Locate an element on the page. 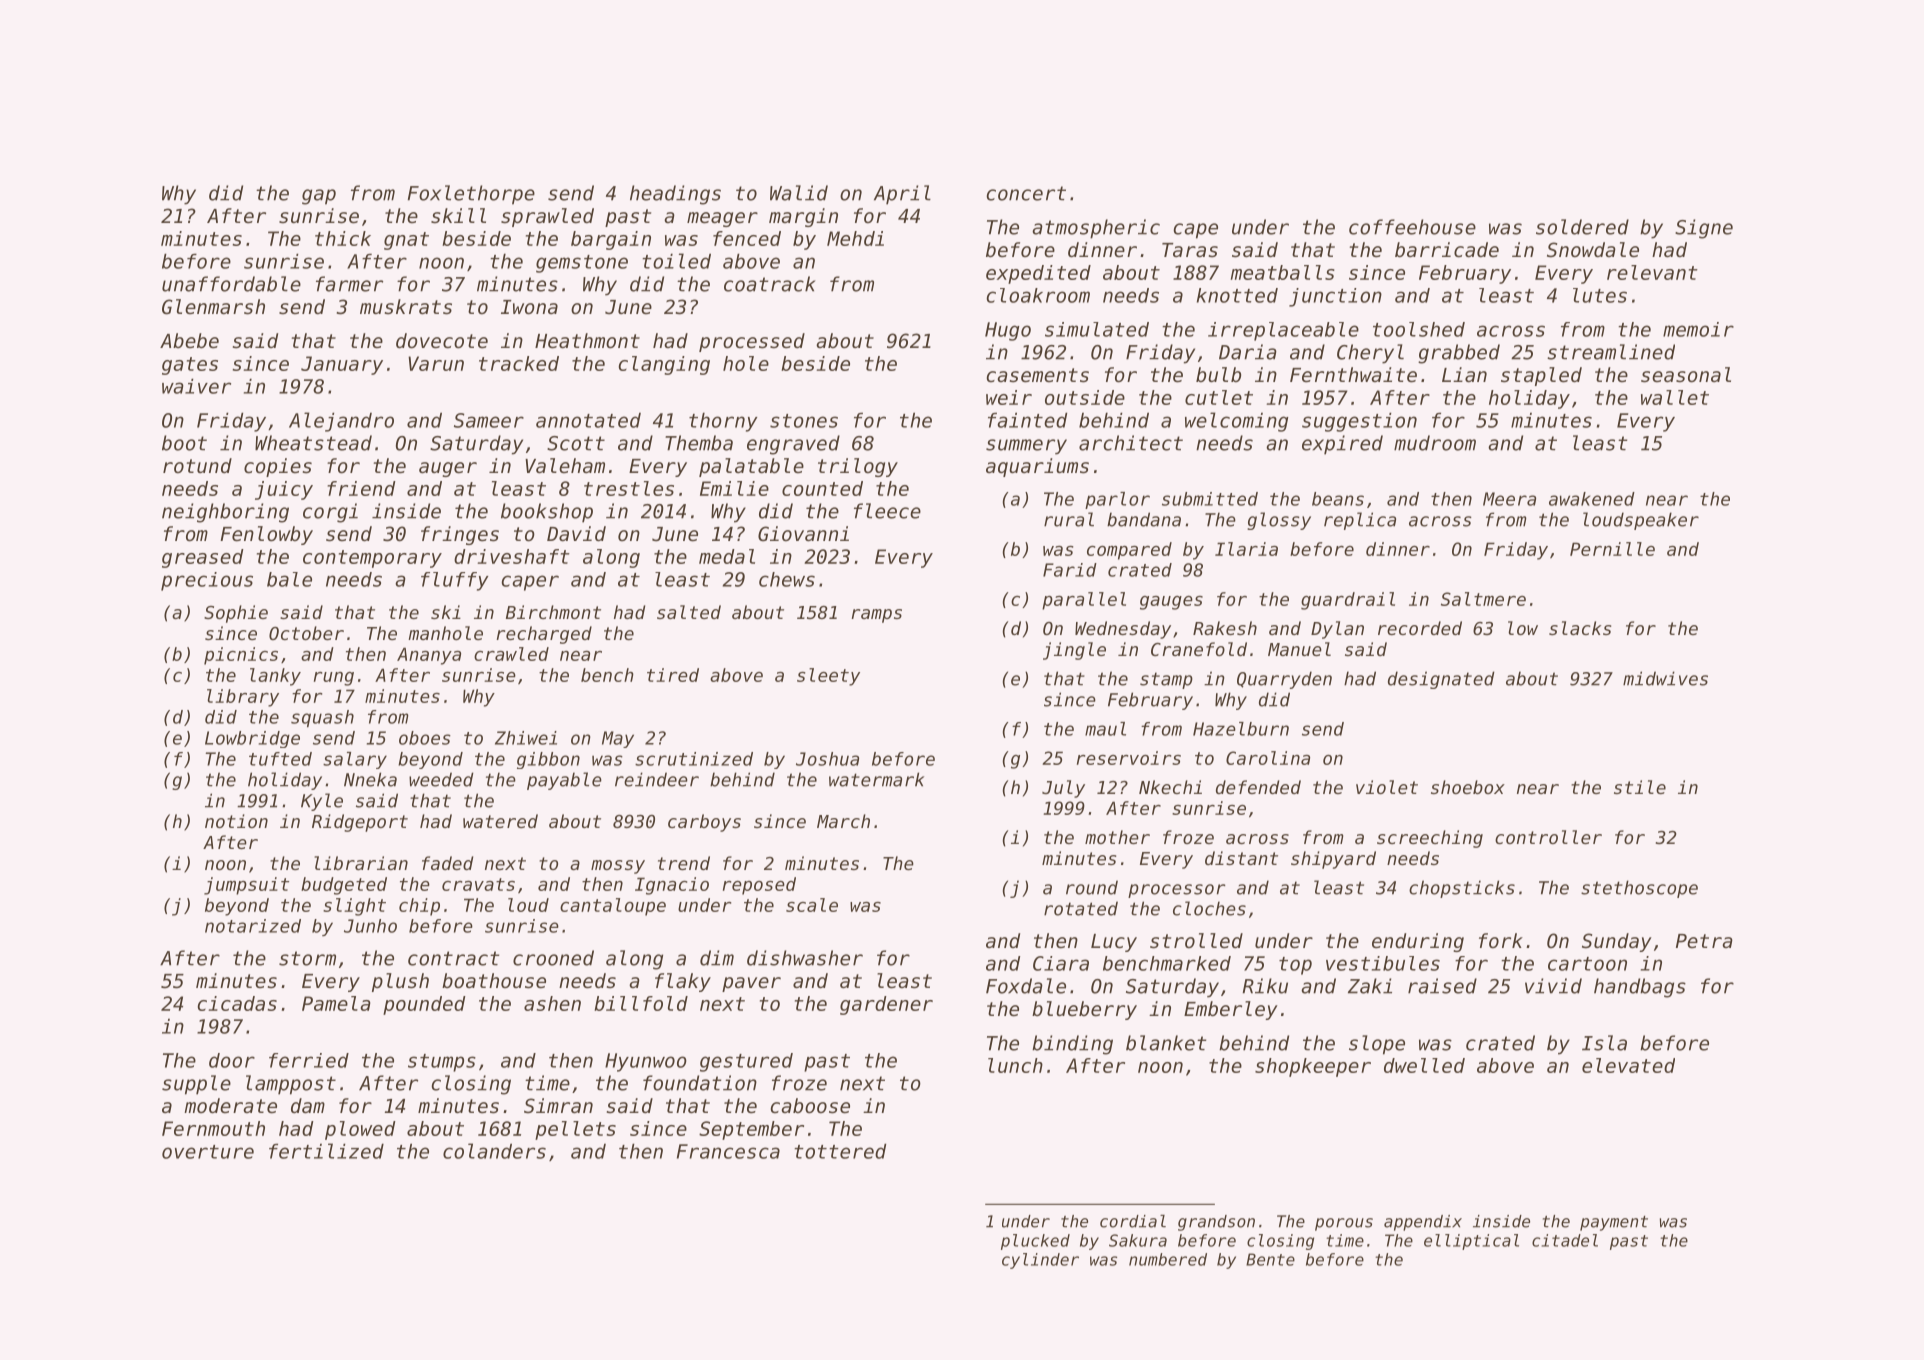  controller is located at coordinates (1548, 837).
